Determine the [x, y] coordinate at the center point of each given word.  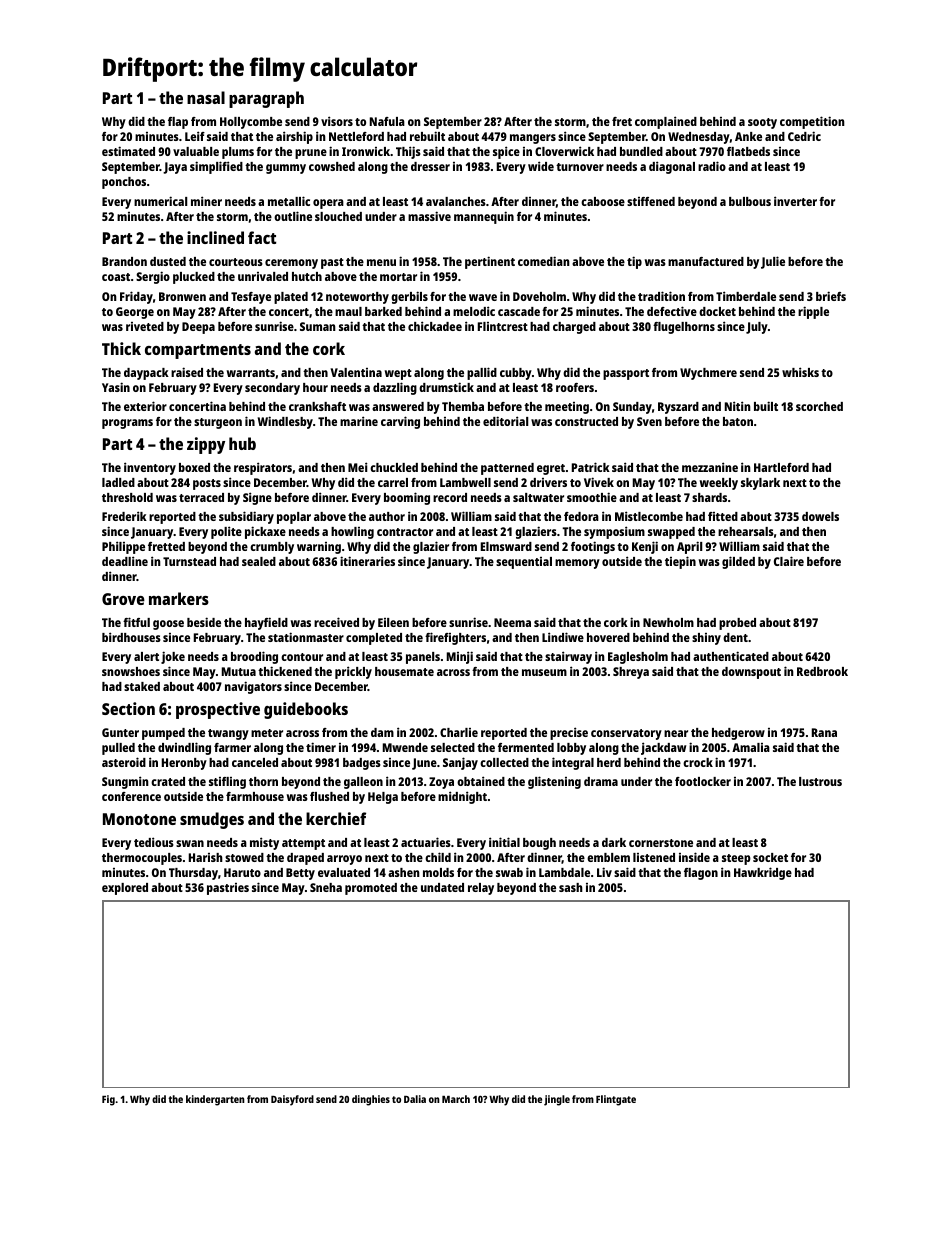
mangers [533, 139]
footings [593, 547]
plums [238, 153]
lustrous [820, 781]
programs [127, 424]
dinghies [371, 1100]
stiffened [651, 201]
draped [305, 859]
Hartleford [781, 467]
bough [539, 844]
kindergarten [215, 1100]
